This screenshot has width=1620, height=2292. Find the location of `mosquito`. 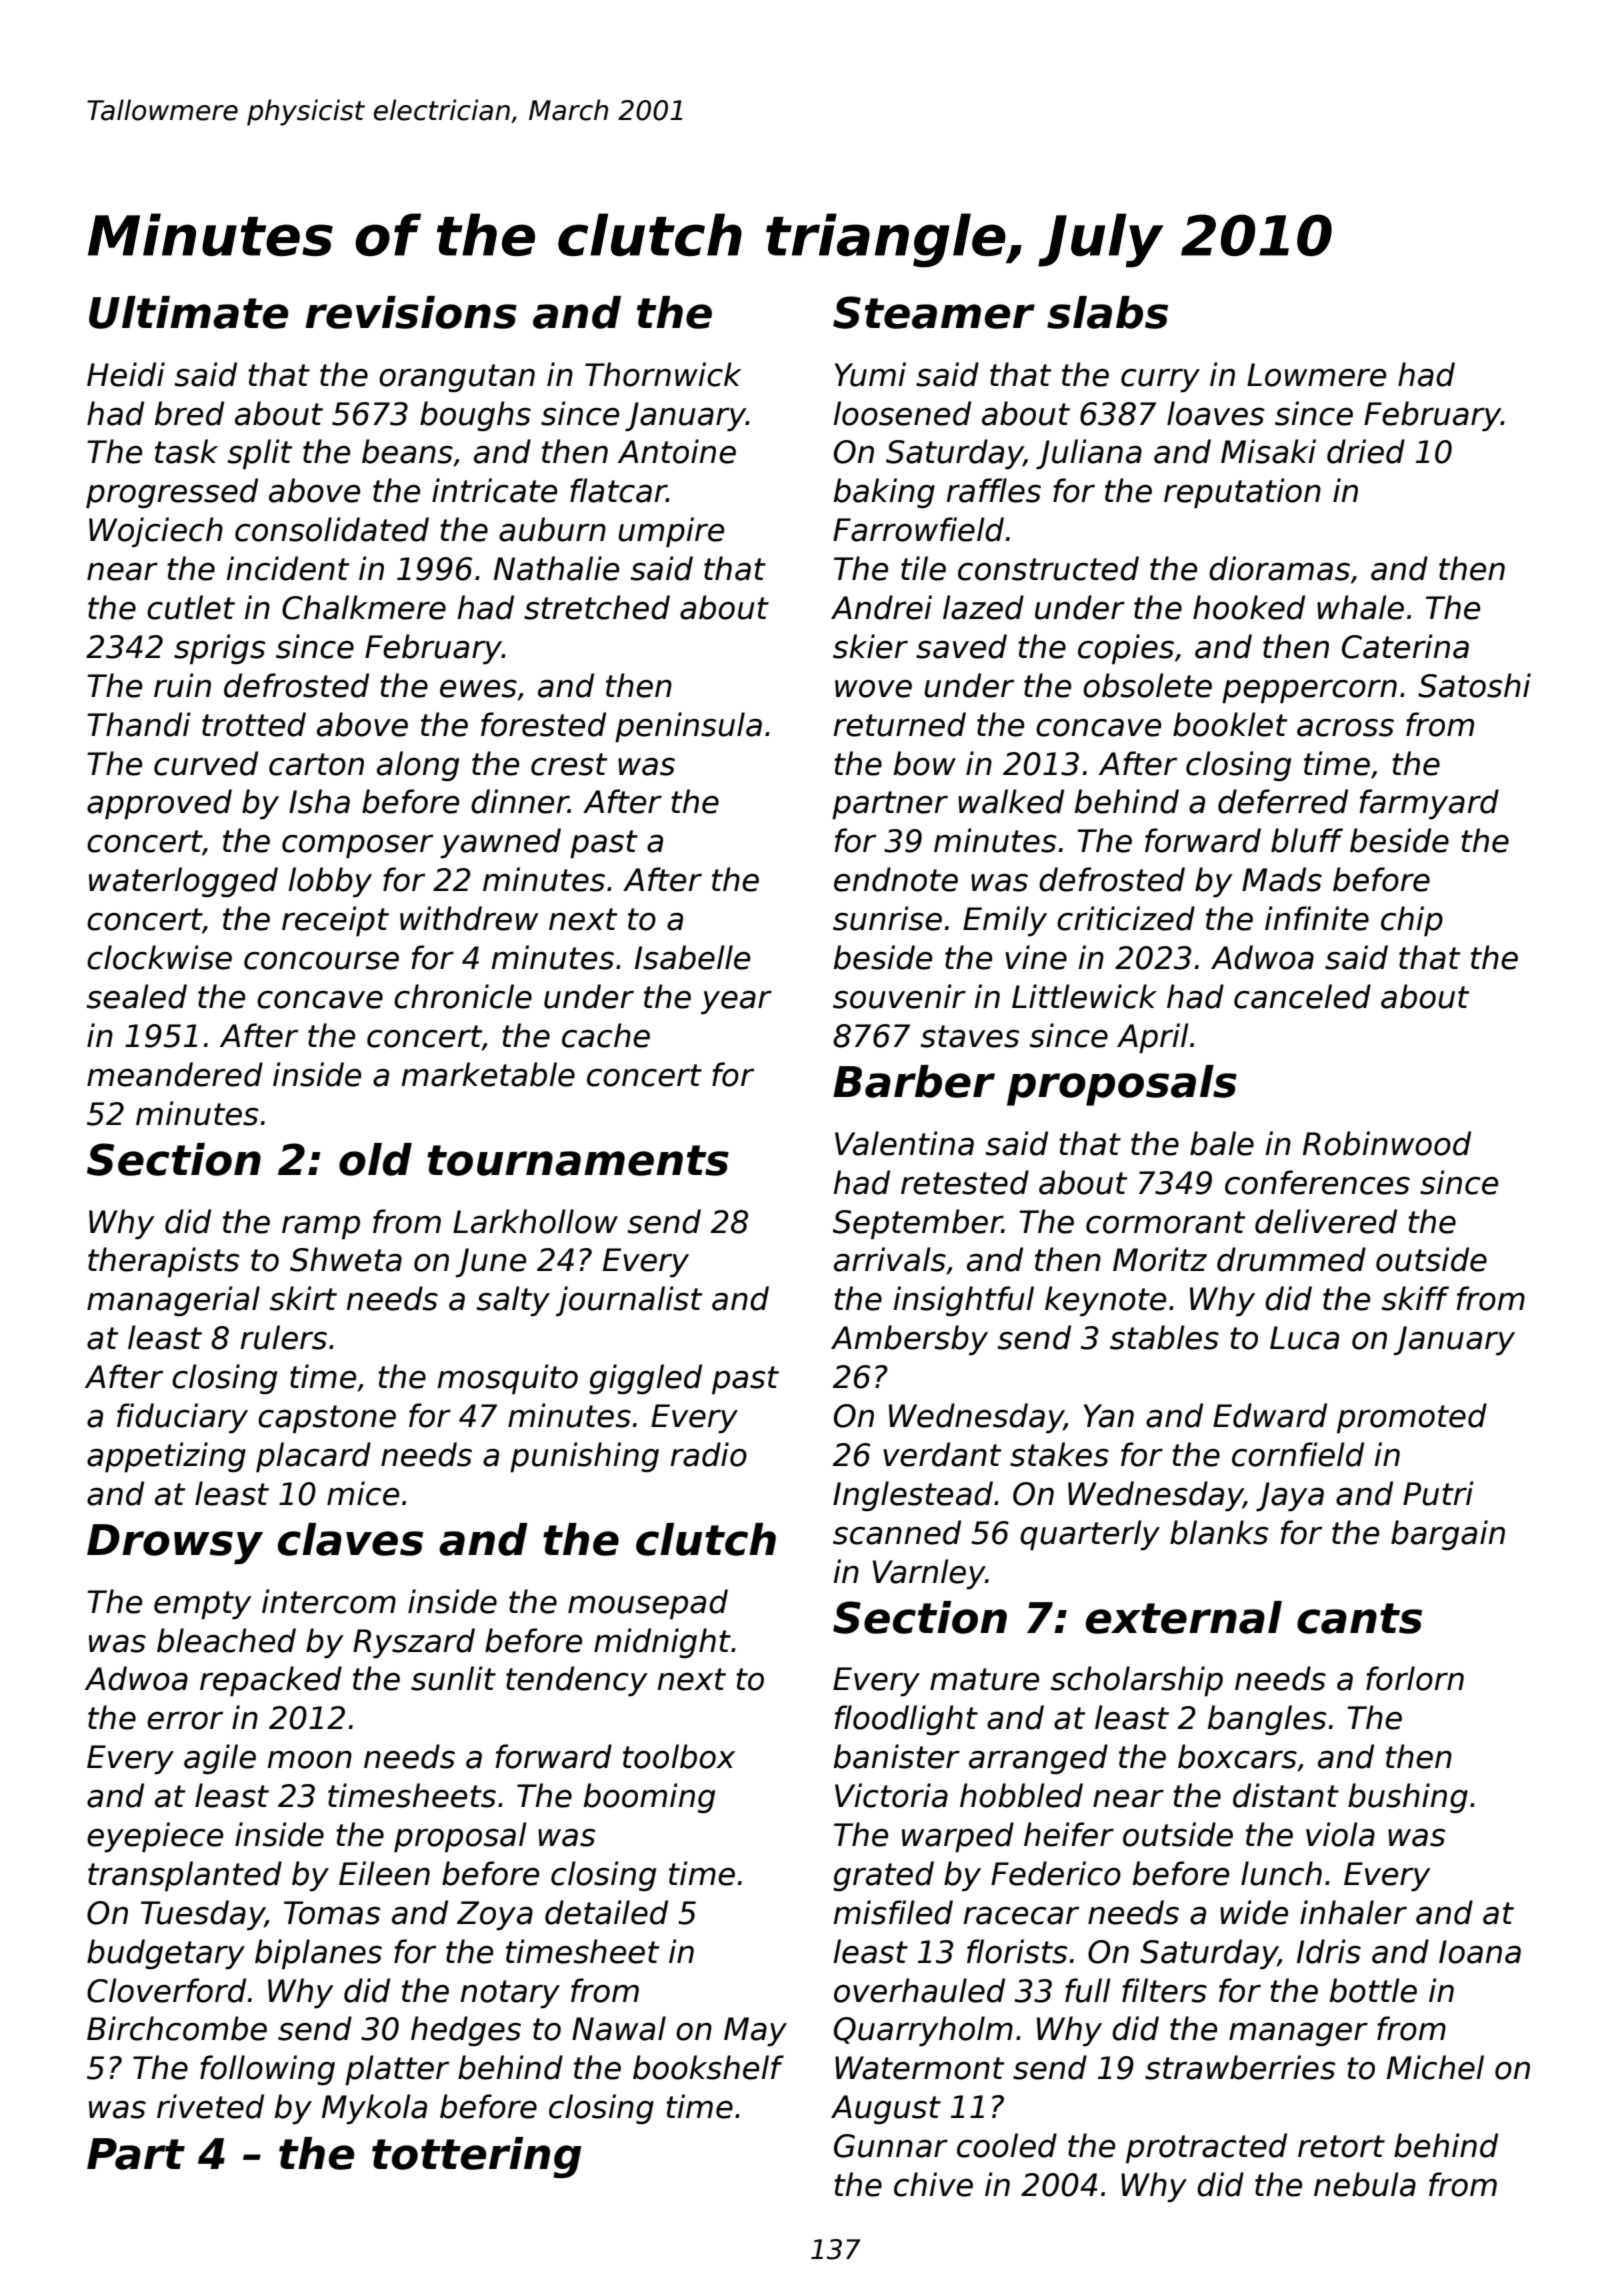

mosquito is located at coordinates (507, 1379).
